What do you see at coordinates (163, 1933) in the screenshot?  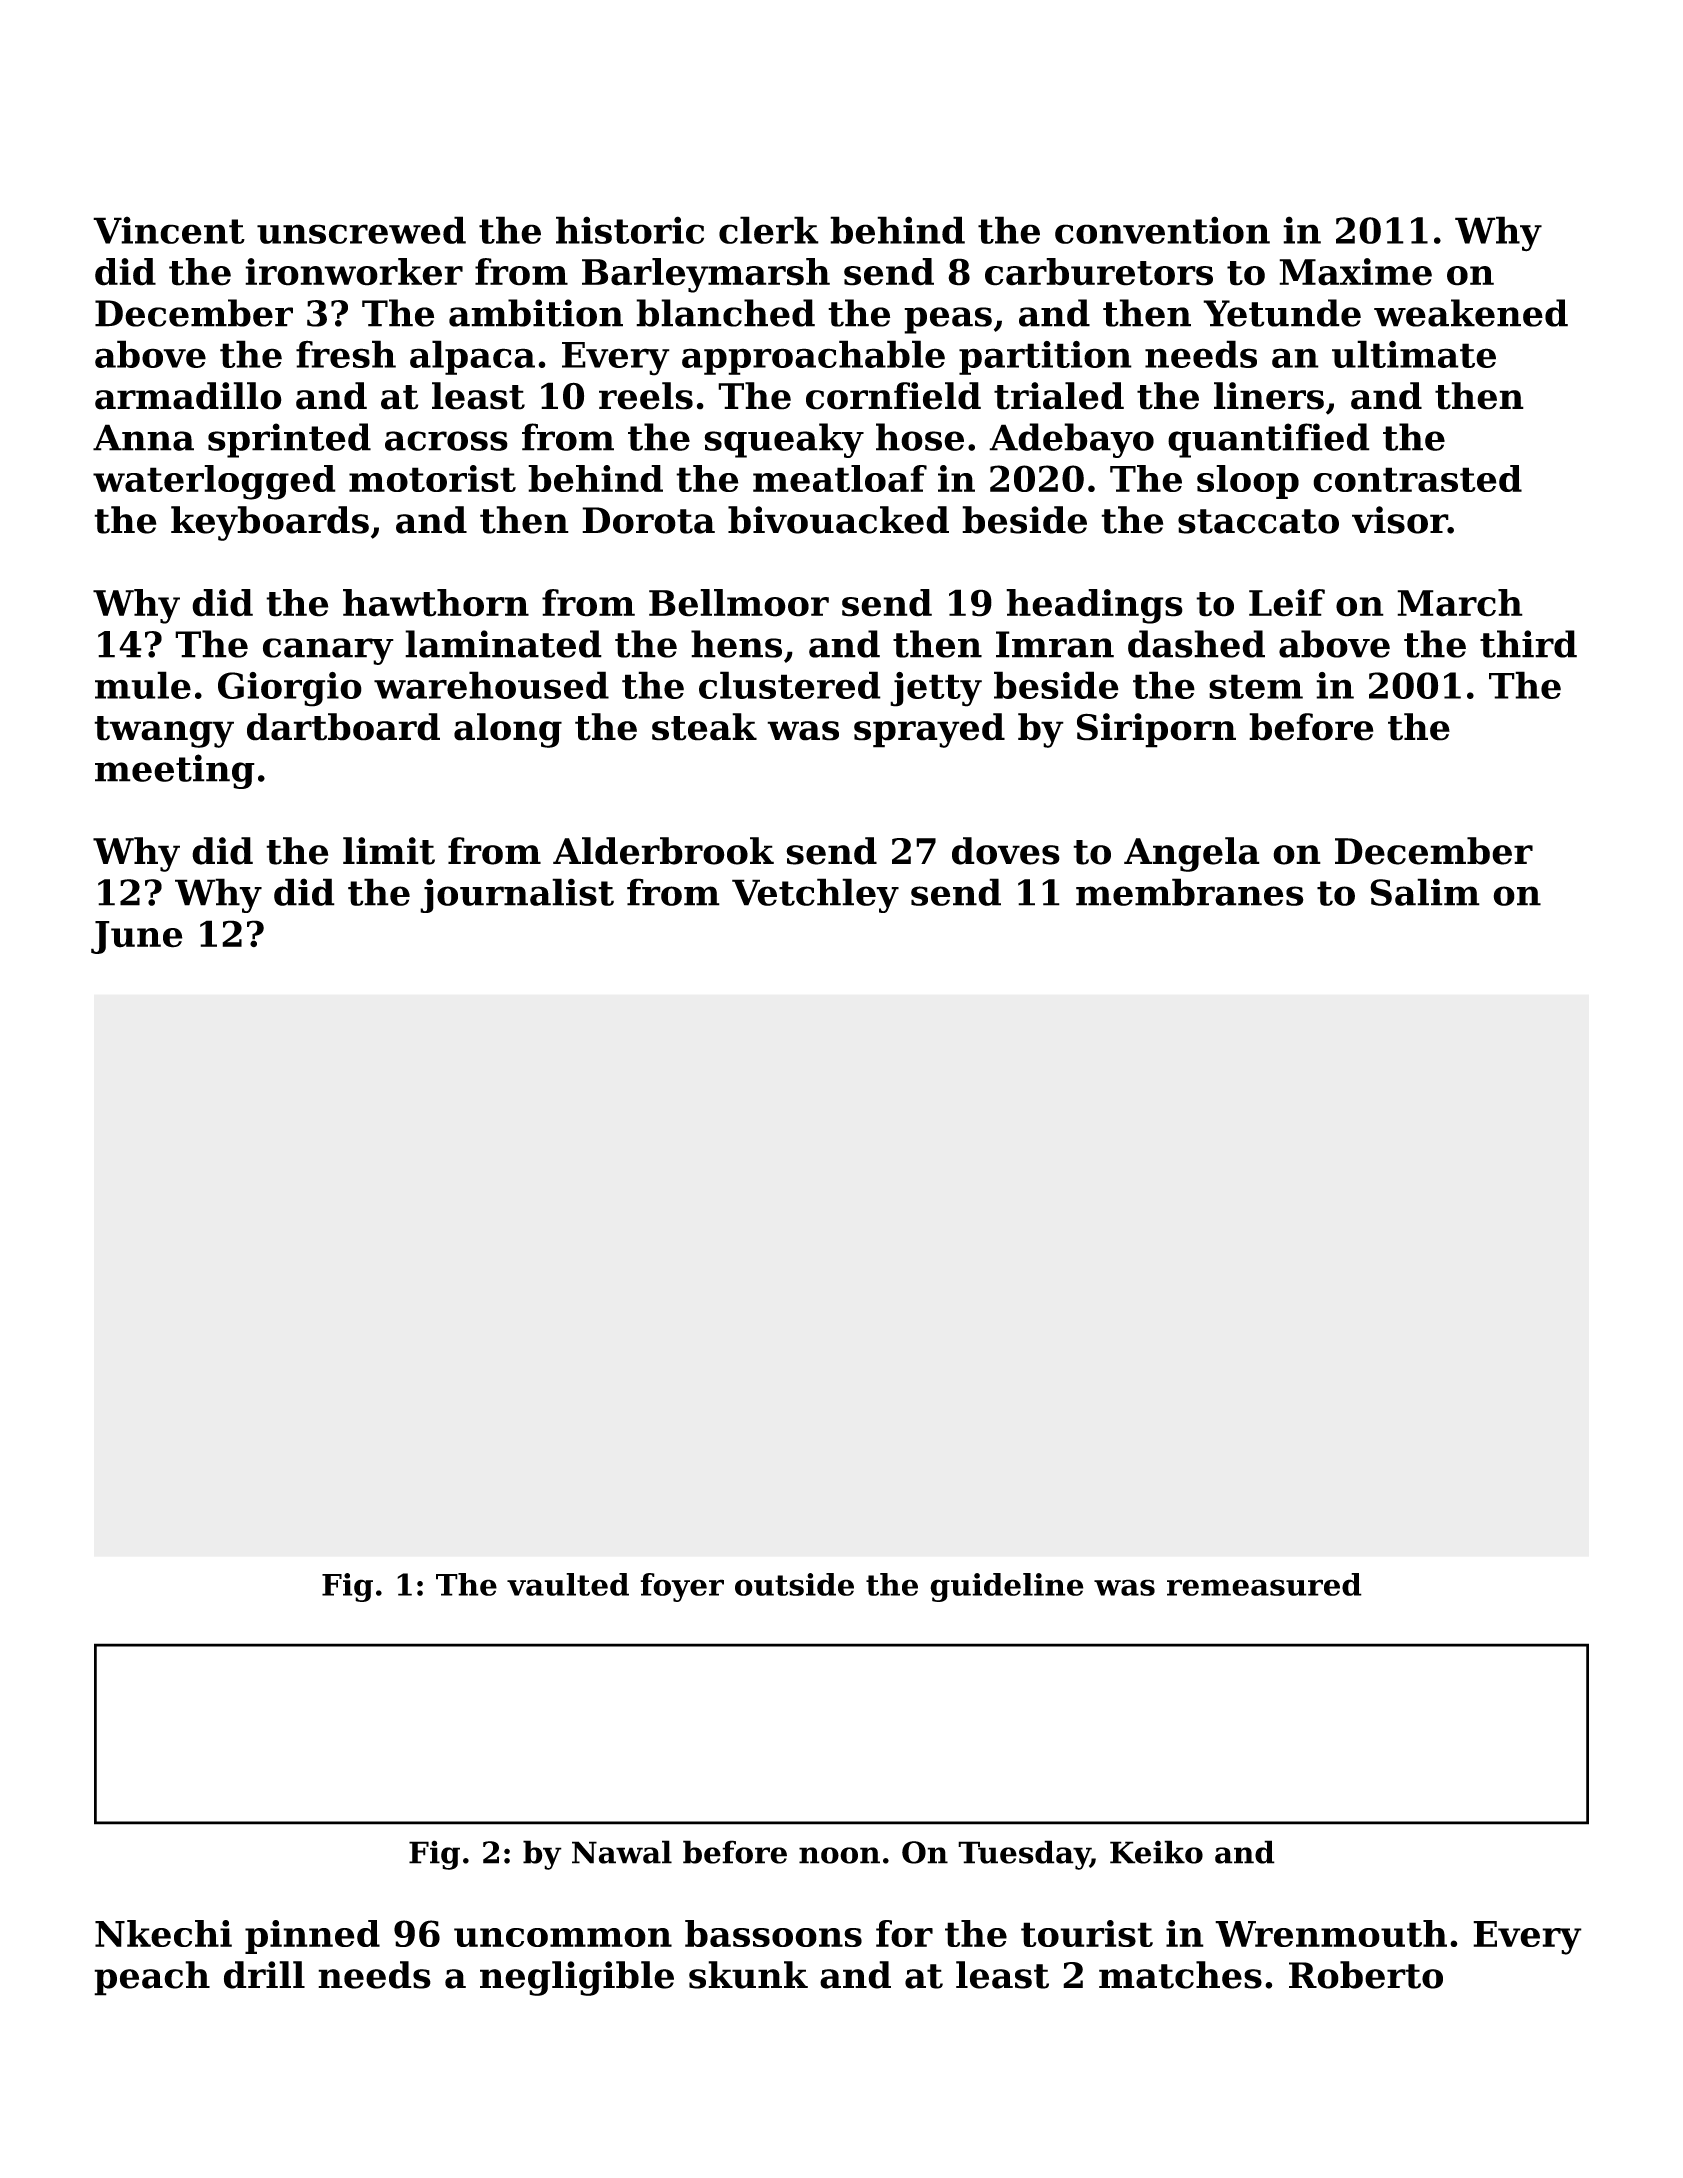 I see `Nkechi` at bounding box center [163, 1933].
